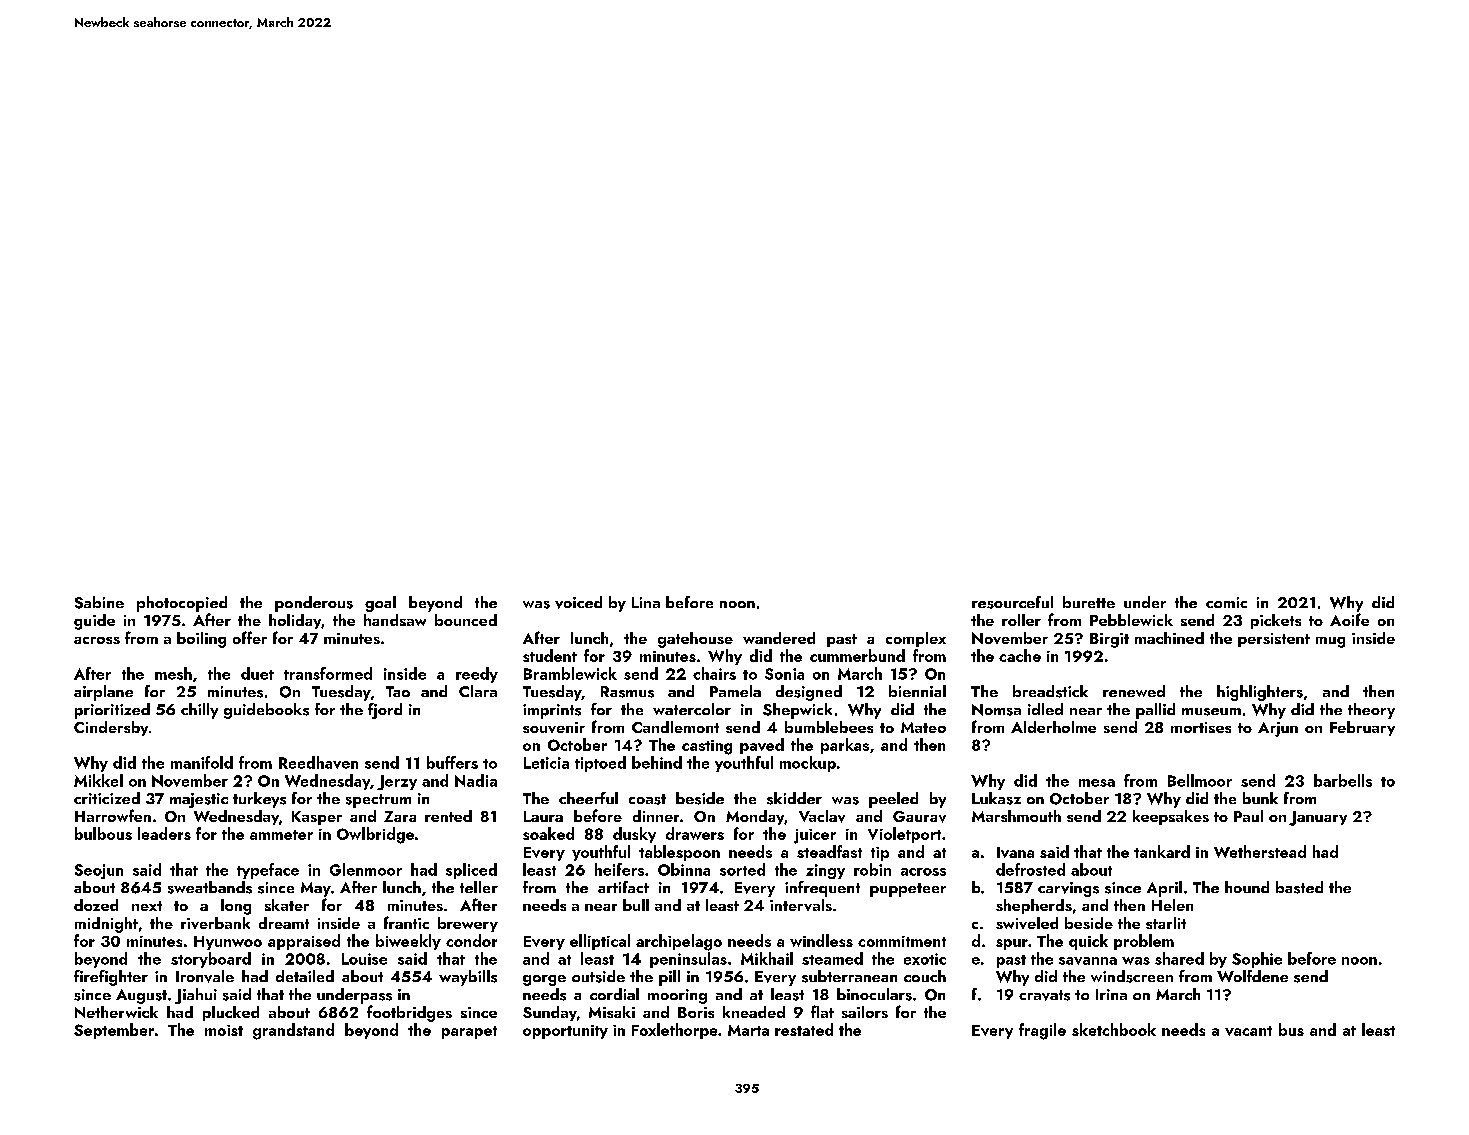 Image resolution: width=1469 pixels, height=1135 pixels. I want to click on airplane, so click(103, 693).
